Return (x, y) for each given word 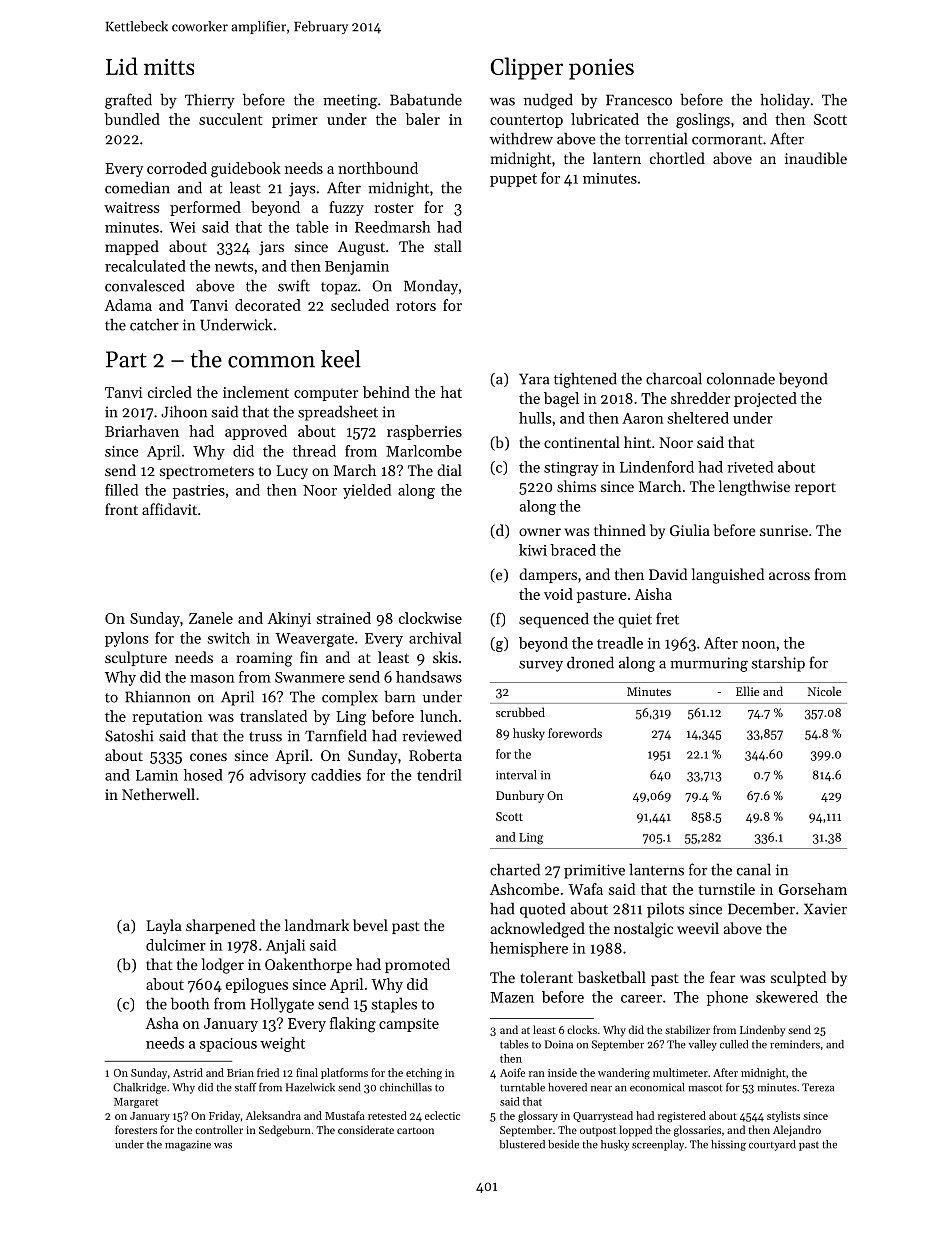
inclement (256, 392)
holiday (785, 101)
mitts (169, 67)
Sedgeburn (285, 1131)
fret (667, 618)
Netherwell (158, 794)
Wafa (585, 889)
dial (449, 470)
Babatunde (426, 99)
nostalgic (643, 930)
